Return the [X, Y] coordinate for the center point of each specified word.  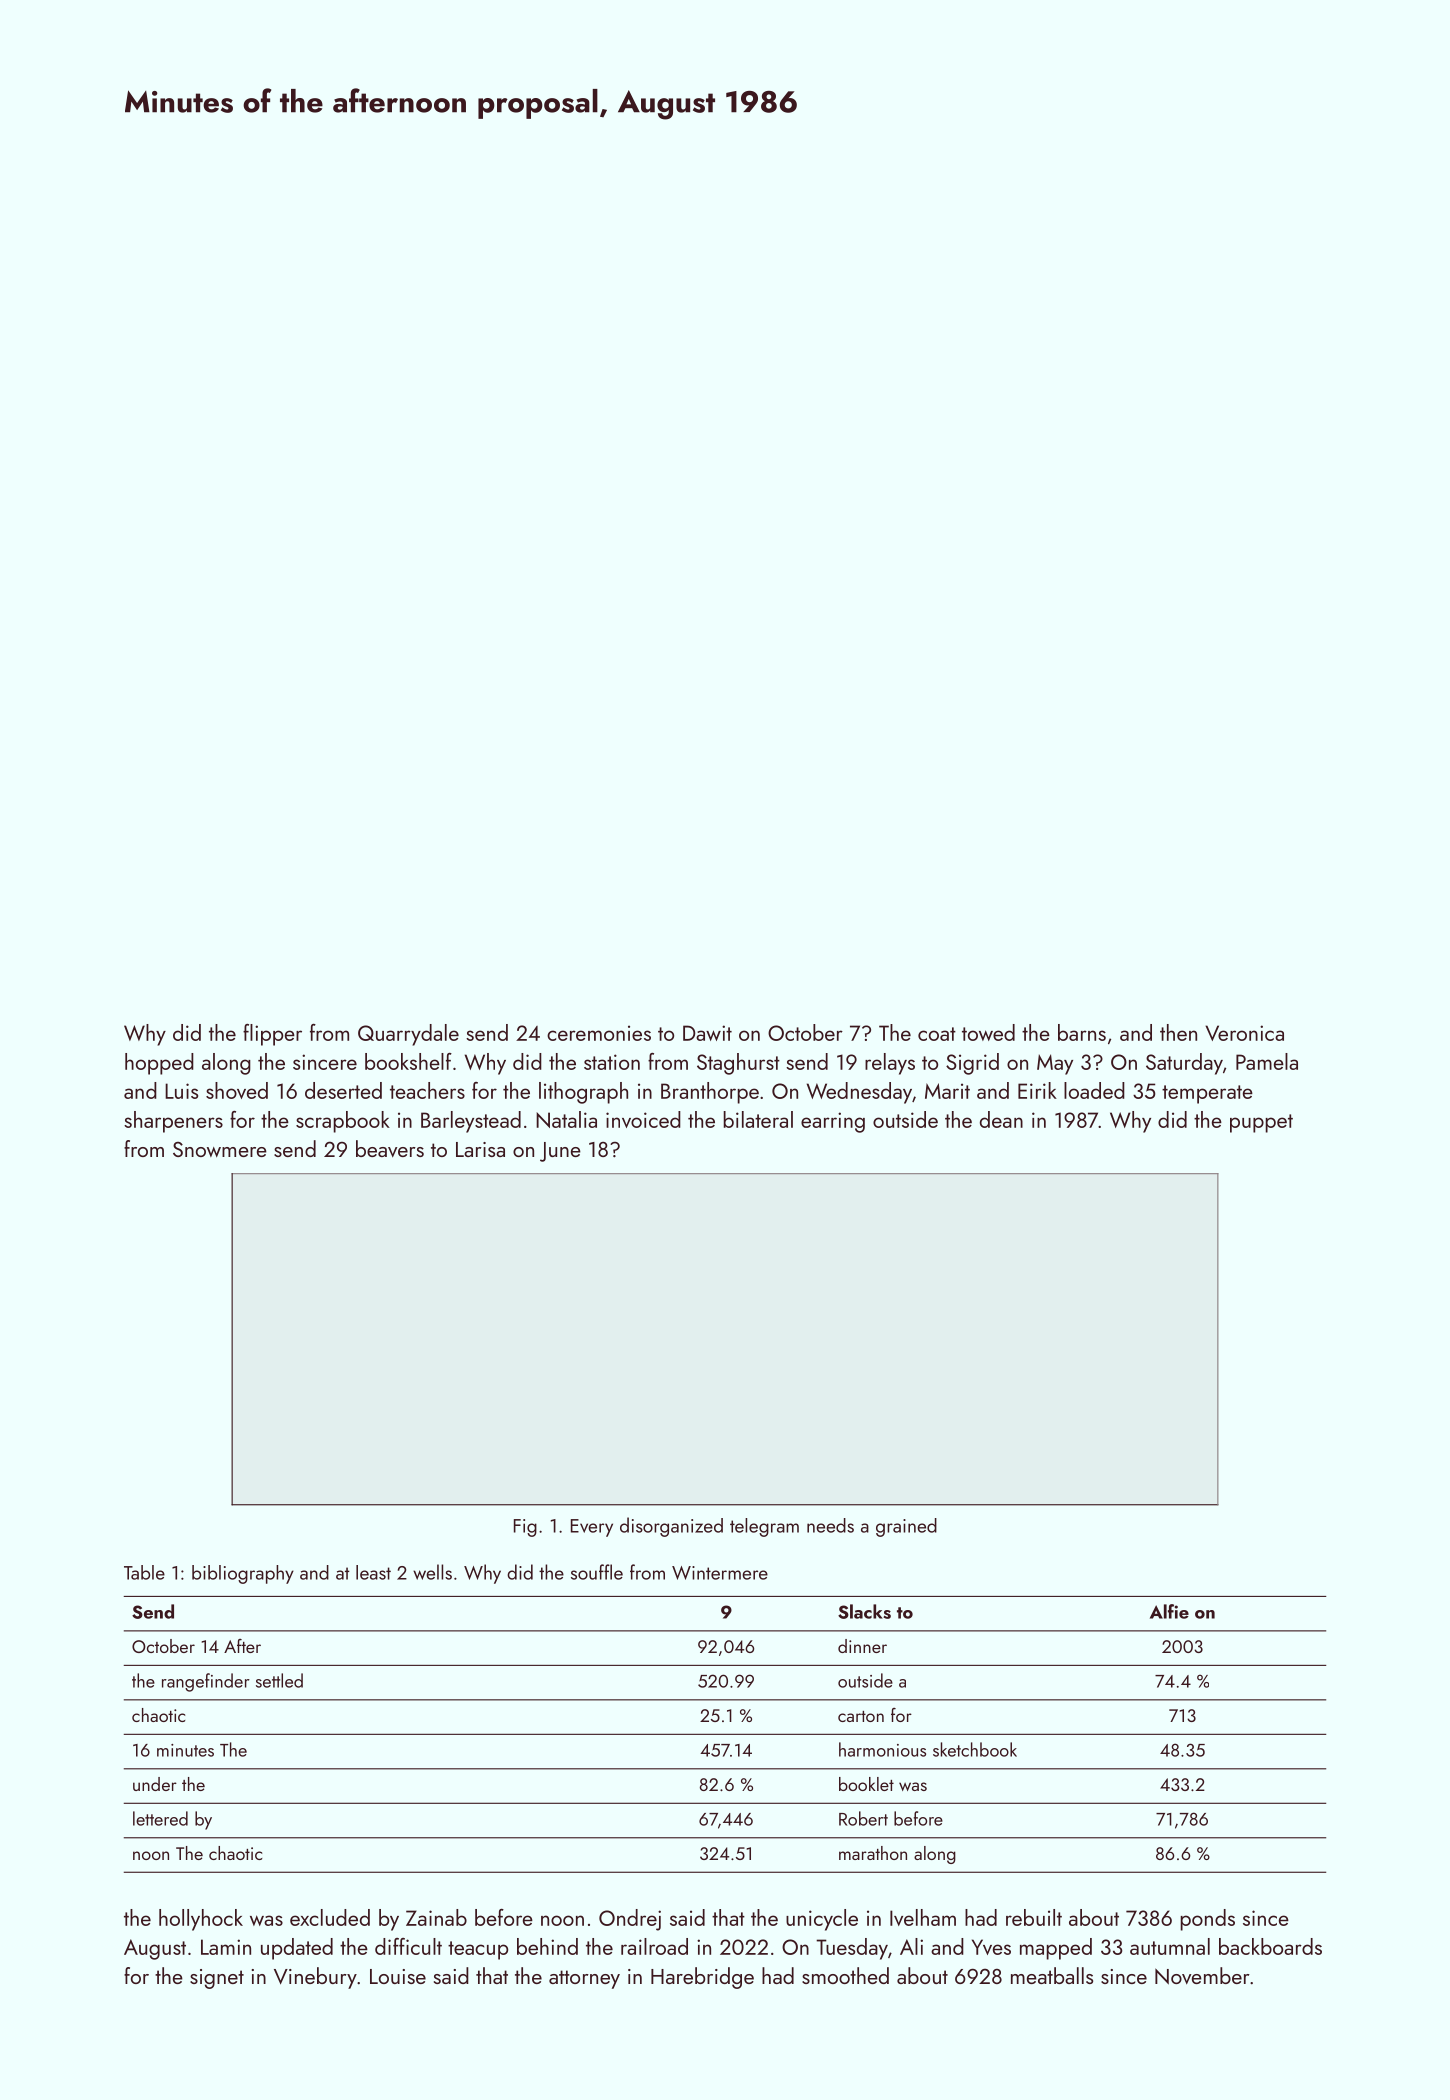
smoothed [845, 1975]
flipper [272, 1035]
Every [592, 1528]
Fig [525, 1528]
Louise [398, 1976]
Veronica [1244, 1033]
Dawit [707, 1033]
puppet [1261, 1123]
